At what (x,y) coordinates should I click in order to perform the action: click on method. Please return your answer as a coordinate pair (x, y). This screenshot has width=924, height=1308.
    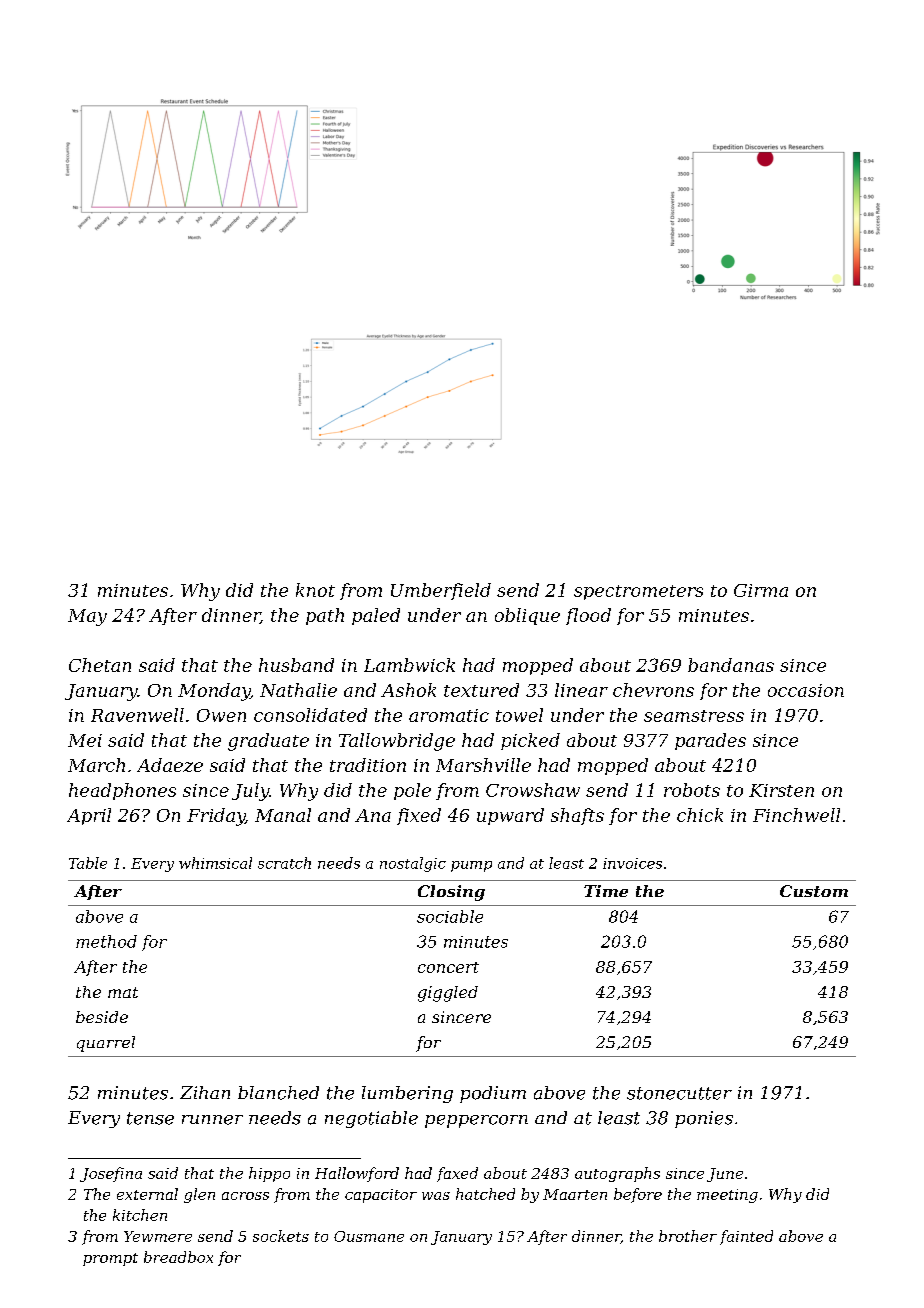
    Looking at the image, I should click on (106, 941).
